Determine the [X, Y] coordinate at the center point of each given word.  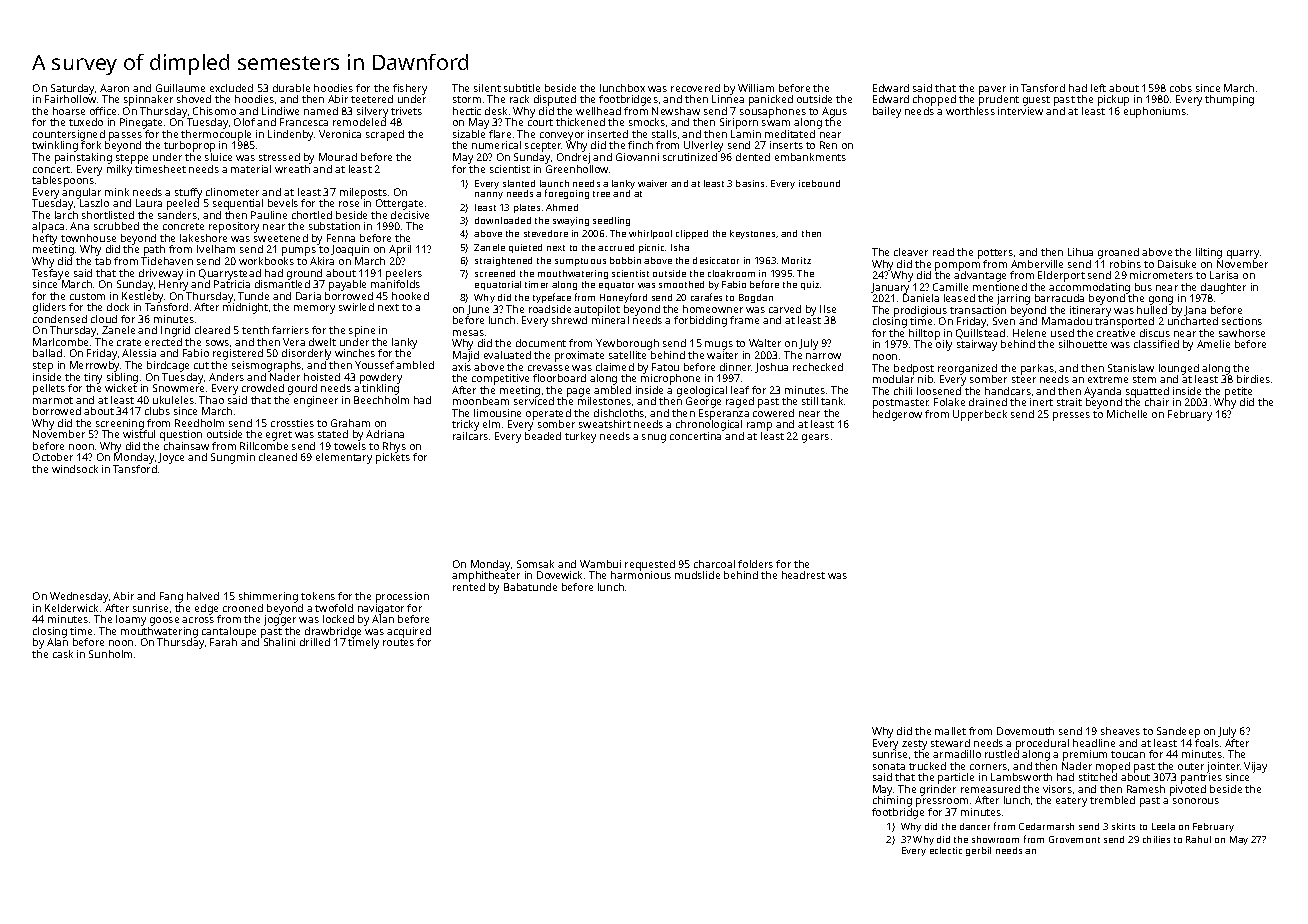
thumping [1229, 100]
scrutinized [690, 157]
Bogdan [756, 298]
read [943, 252]
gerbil [978, 851]
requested [650, 565]
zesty [914, 745]
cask [63, 654]
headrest [803, 575]
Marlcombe [60, 342]
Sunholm [110, 654]
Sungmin [233, 458]
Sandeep [1178, 732]
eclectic [946, 850]
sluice [218, 157]
